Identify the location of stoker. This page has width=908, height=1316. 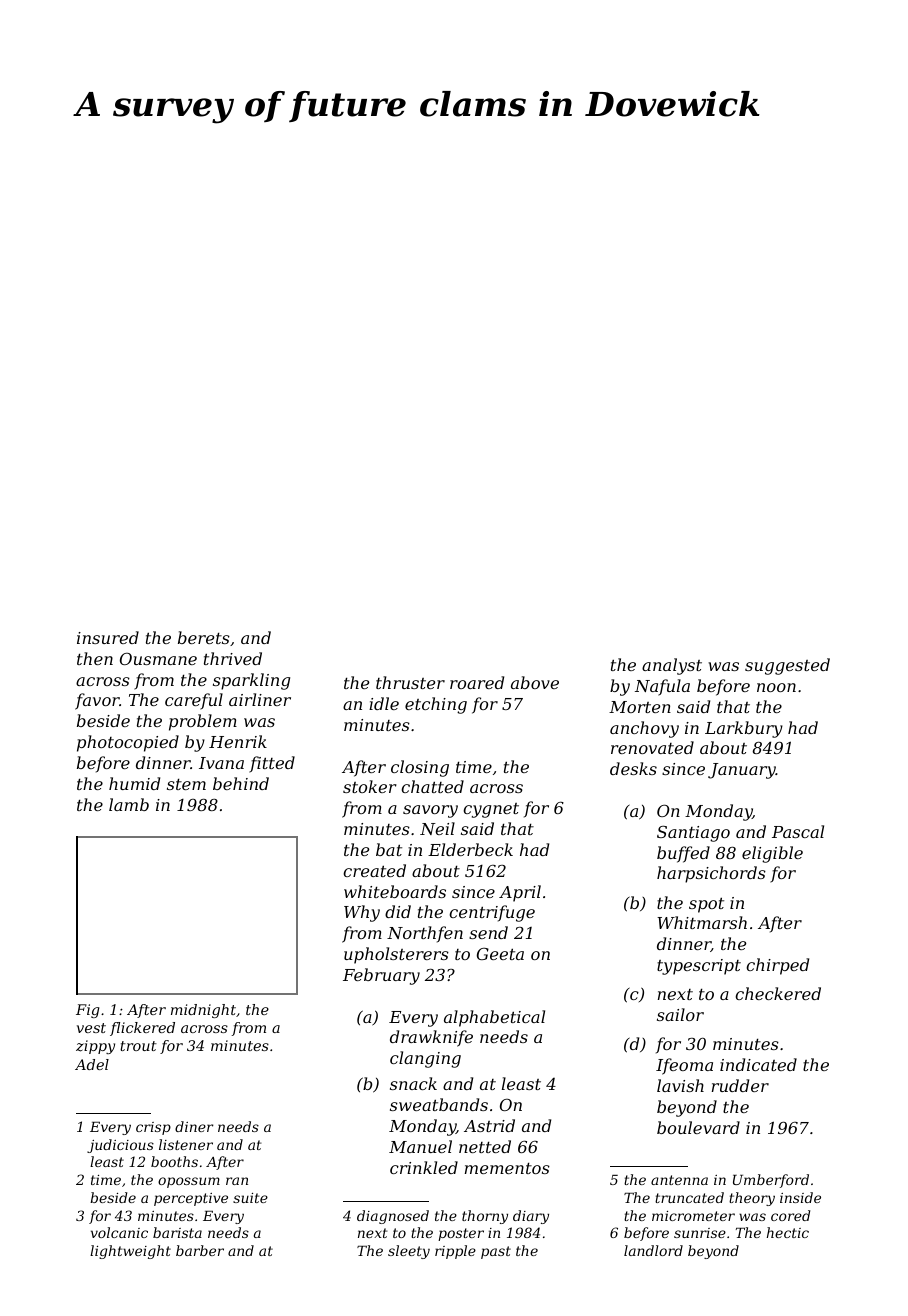
(370, 786).
